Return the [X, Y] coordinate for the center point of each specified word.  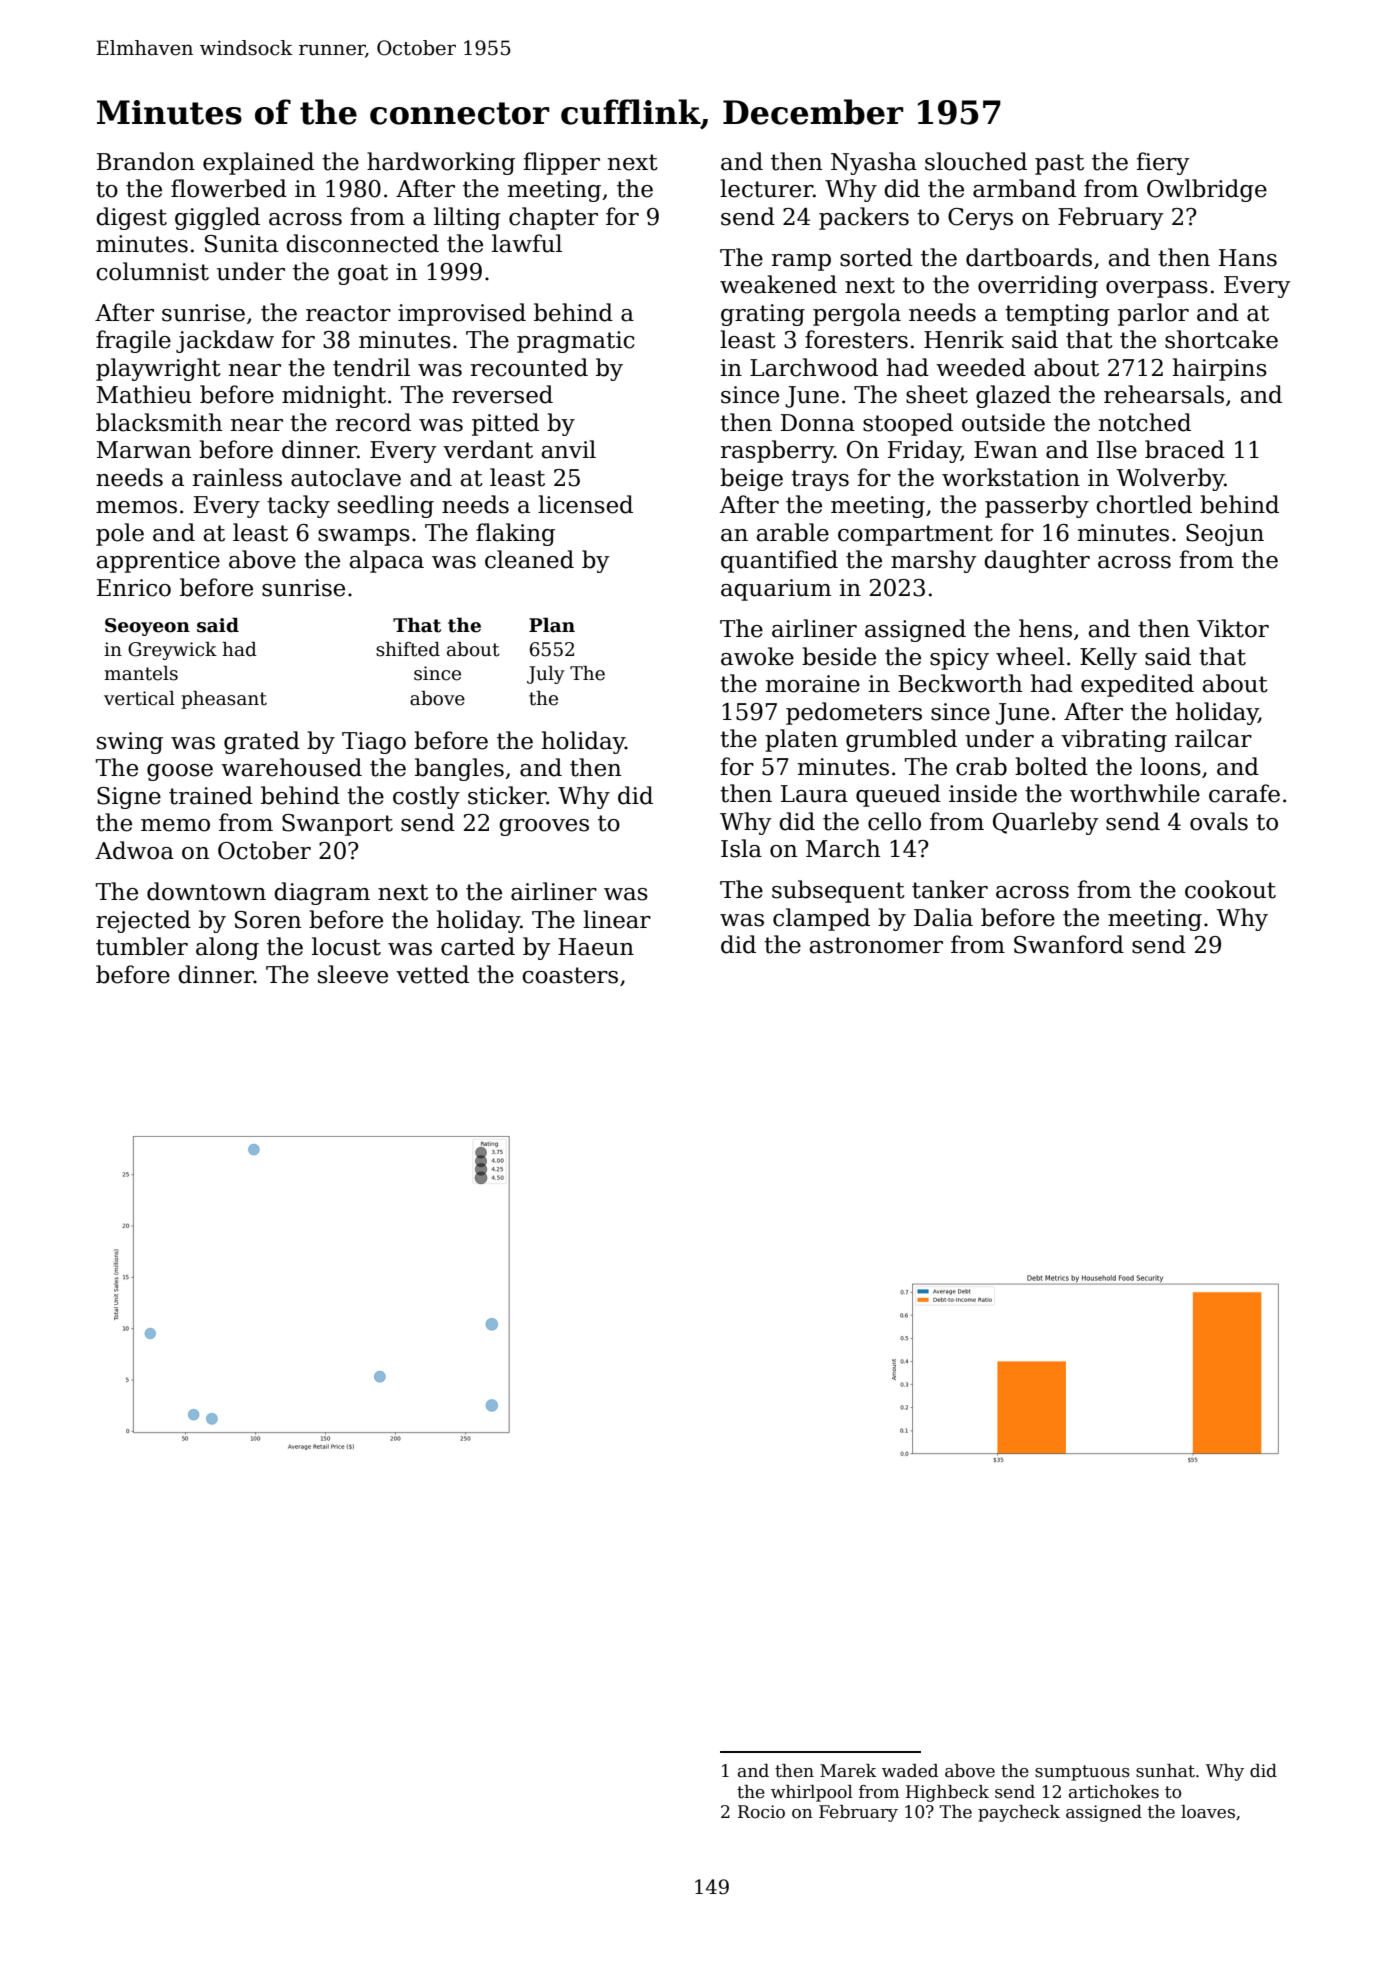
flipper [561, 163]
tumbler [142, 946]
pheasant [224, 700]
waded [910, 1771]
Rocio [761, 1812]
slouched [976, 161]
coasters [570, 975]
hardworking [441, 163]
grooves [544, 827]
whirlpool [812, 1793]
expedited [1137, 685]
